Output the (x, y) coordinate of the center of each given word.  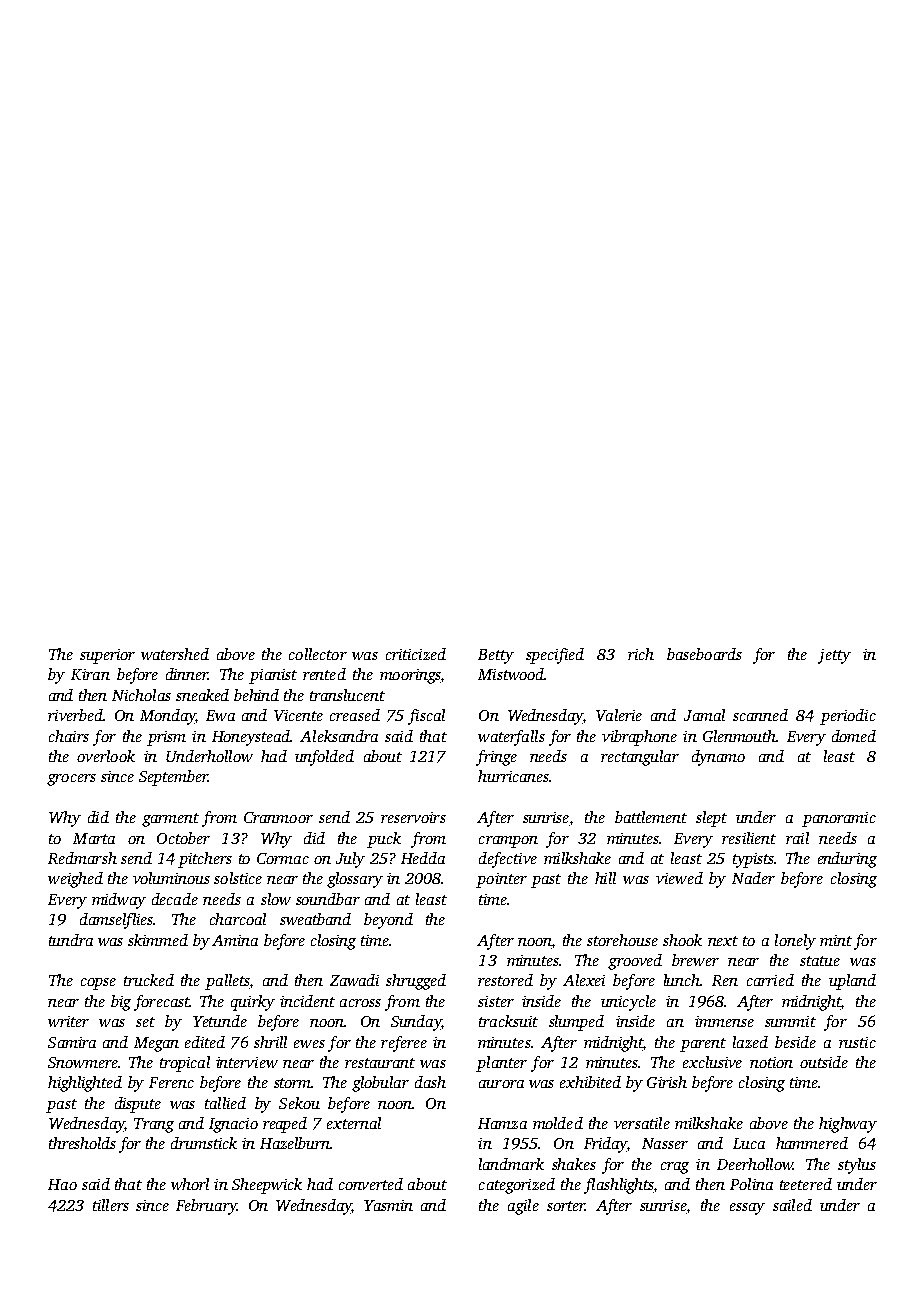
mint (836, 940)
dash (430, 1082)
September (173, 778)
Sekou (299, 1103)
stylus (857, 1166)
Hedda (423, 858)
